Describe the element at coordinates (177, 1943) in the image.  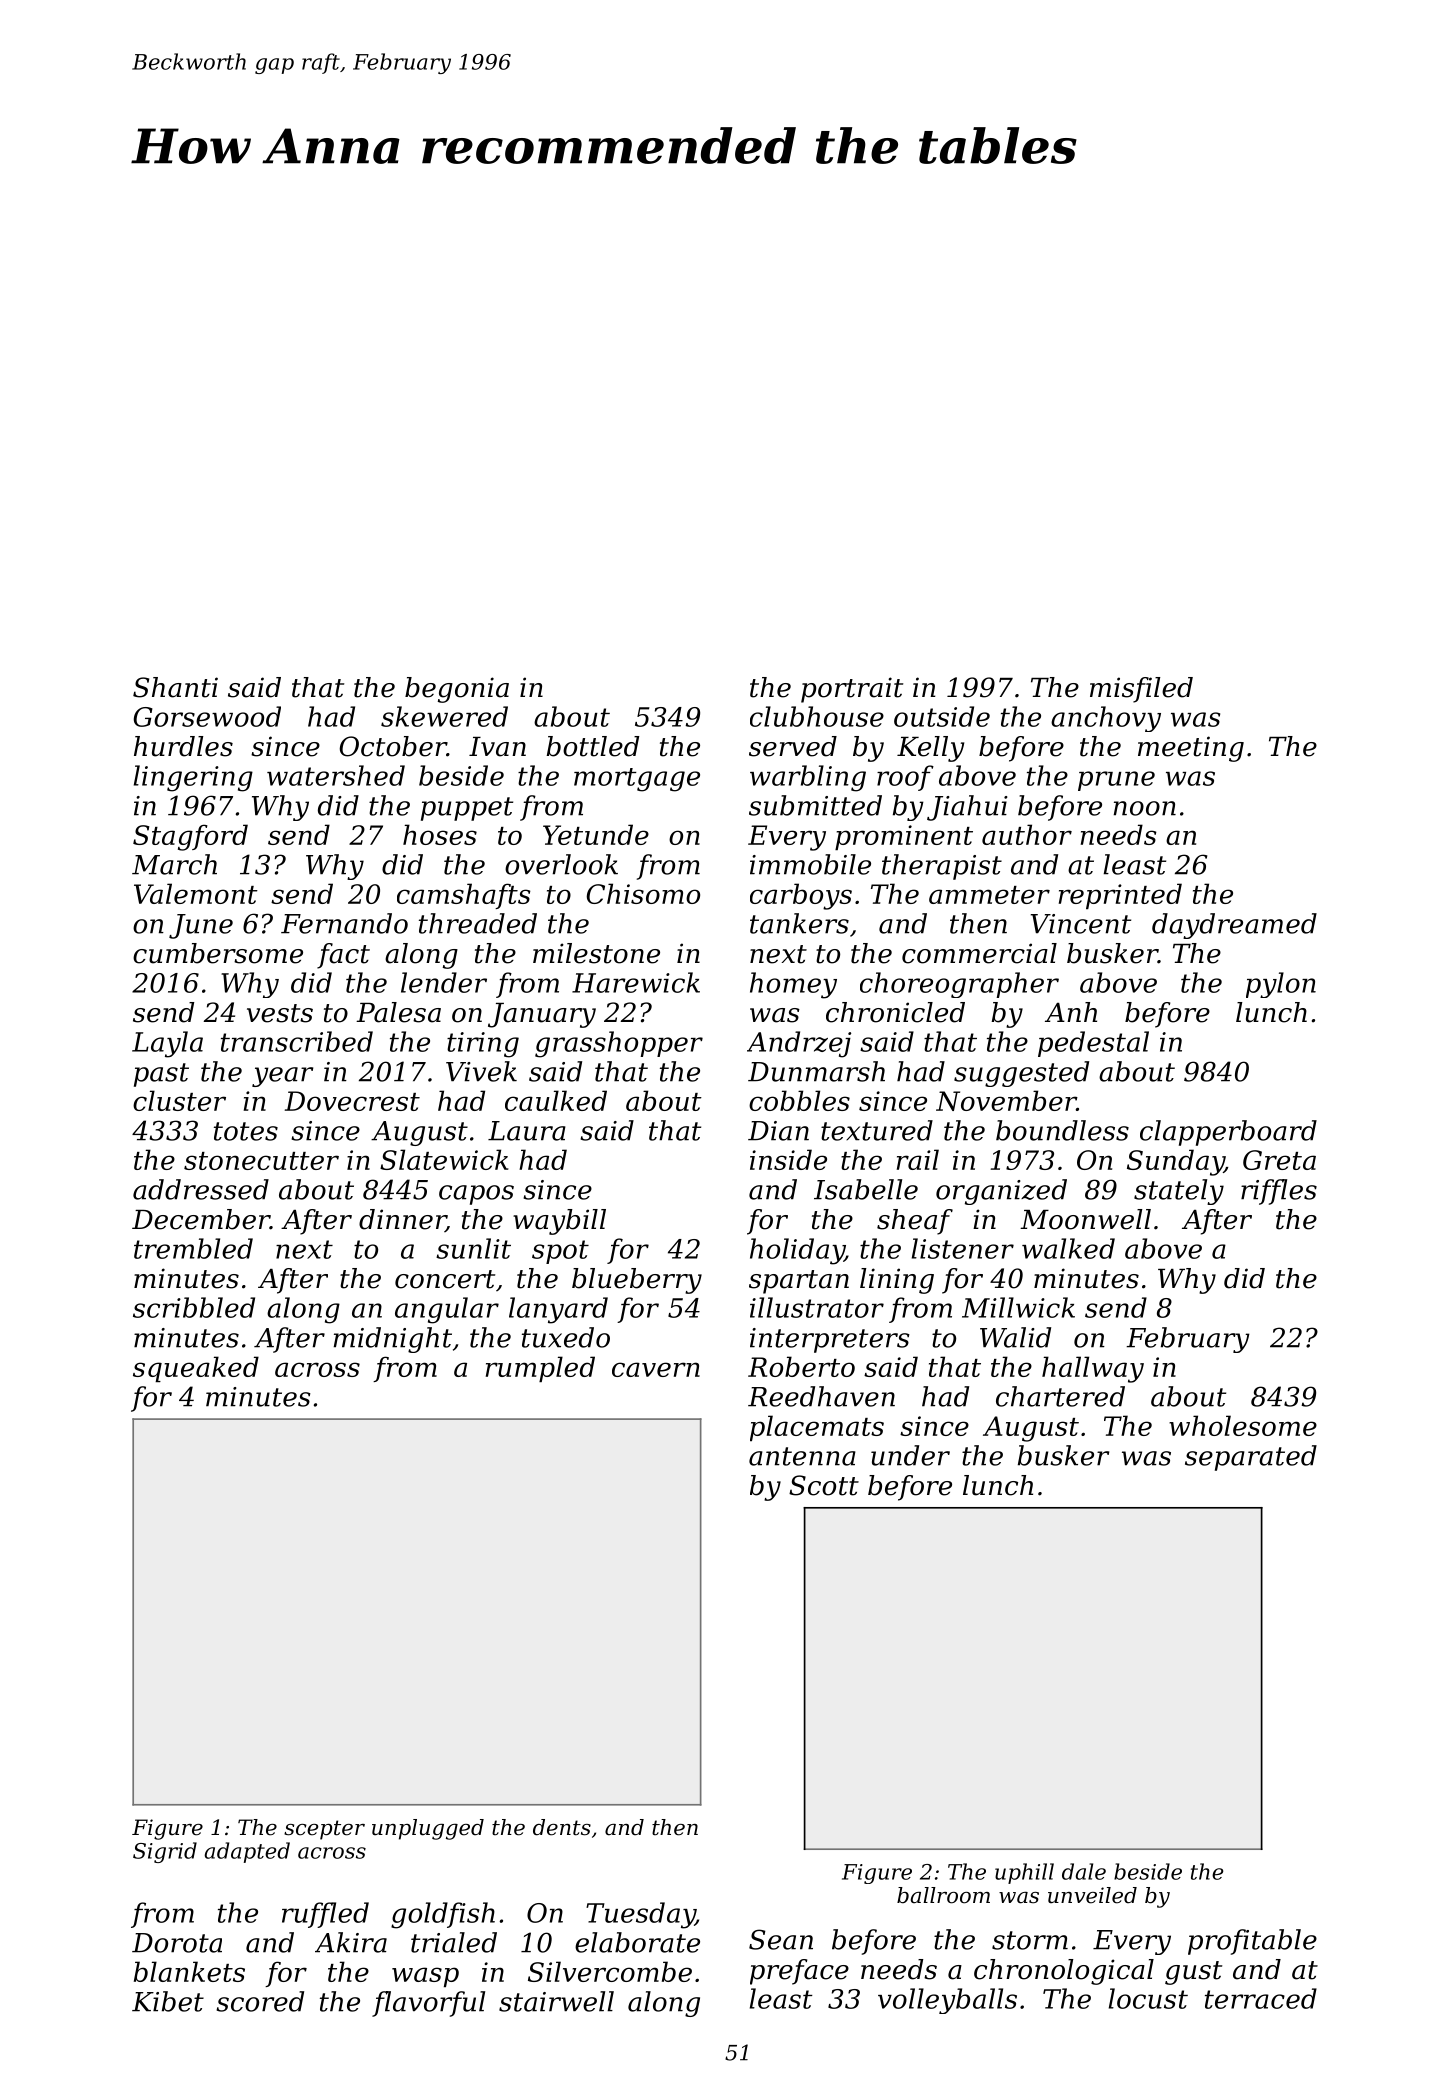
I see `Dorota` at that location.
